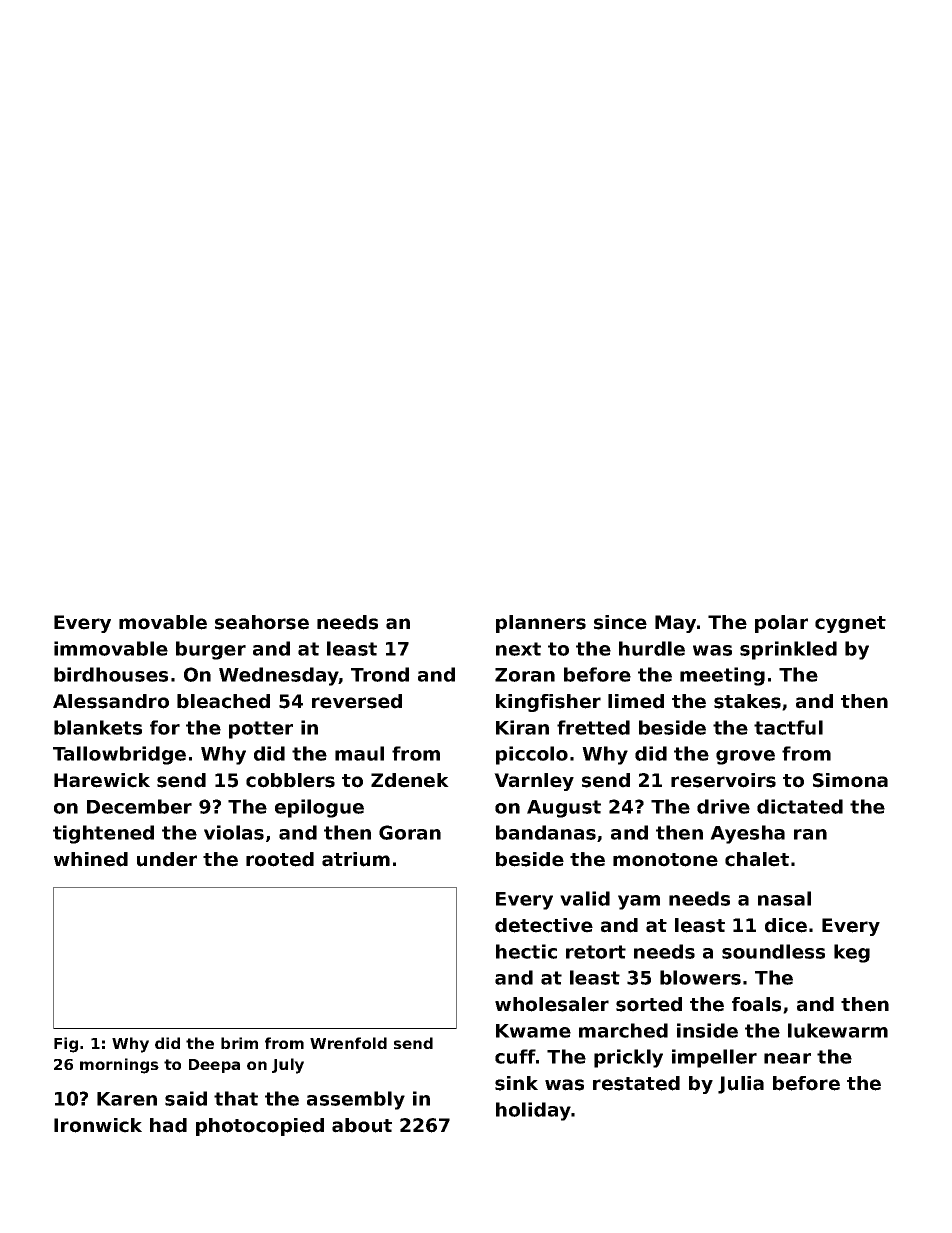 This screenshot has width=952, height=1233. I want to click on under, so click(167, 859).
